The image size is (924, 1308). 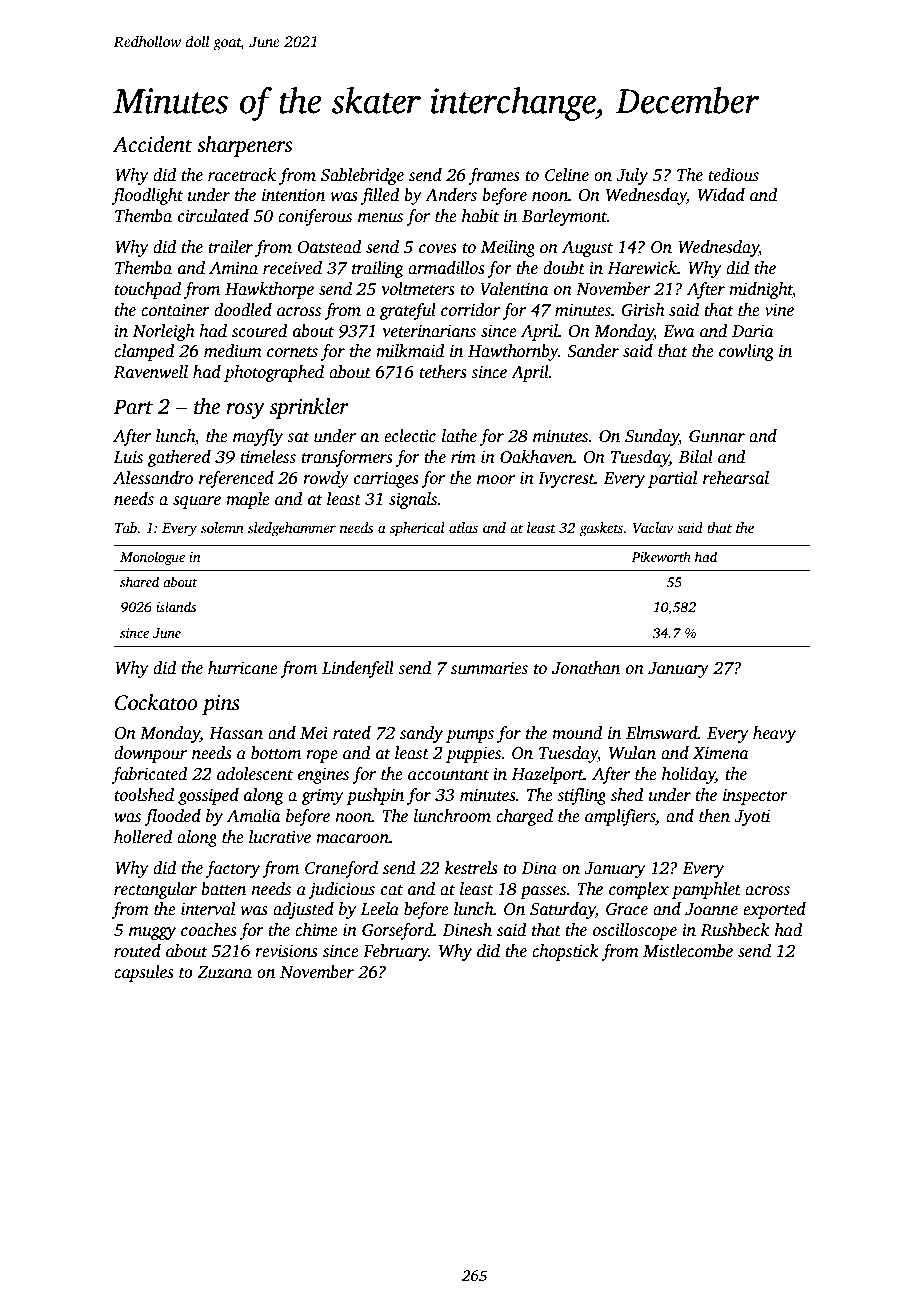 I want to click on Ximena, so click(x=720, y=753).
